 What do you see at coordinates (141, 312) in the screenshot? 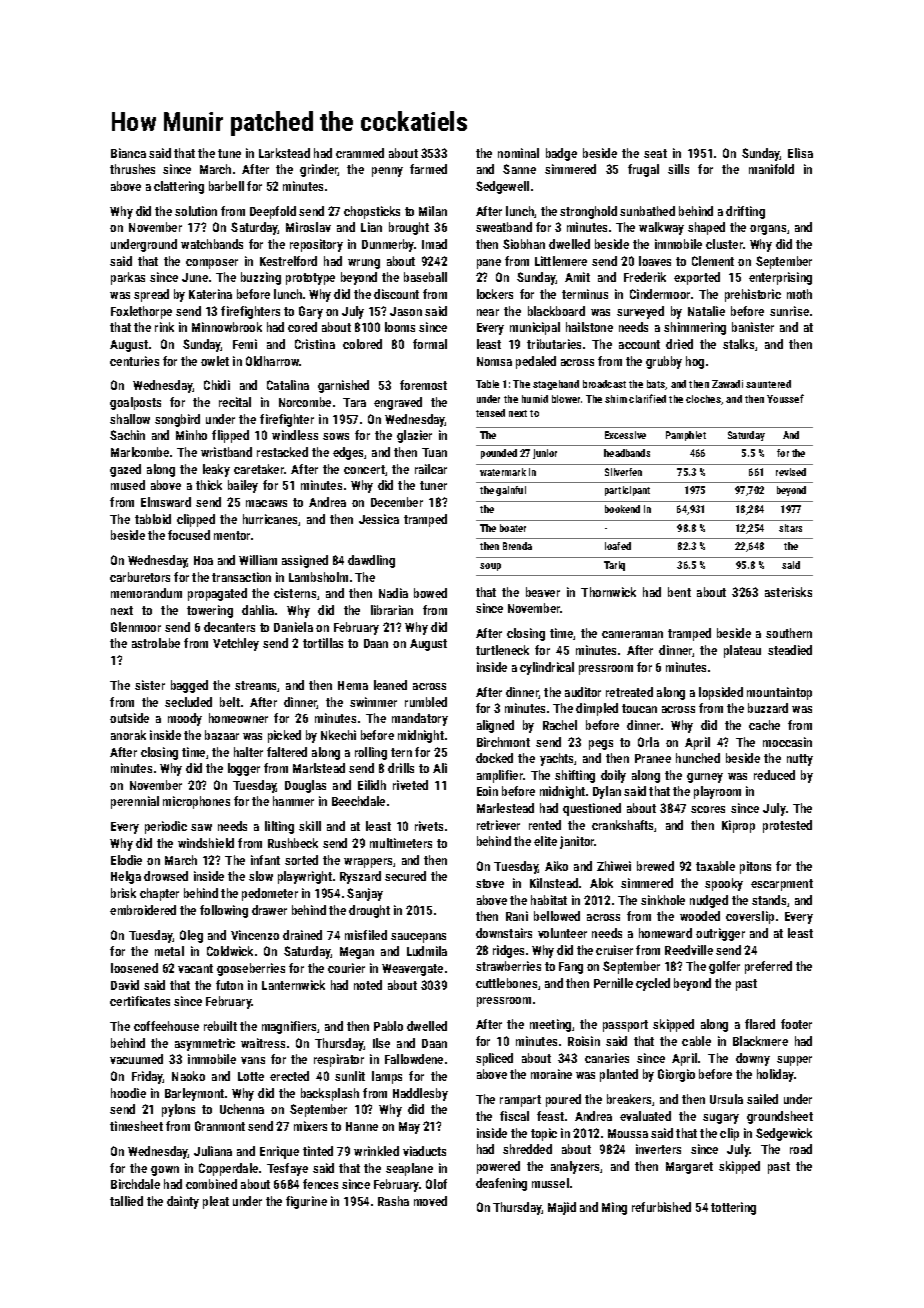
I see `Foxlethorpe` at bounding box center [141, 312].
